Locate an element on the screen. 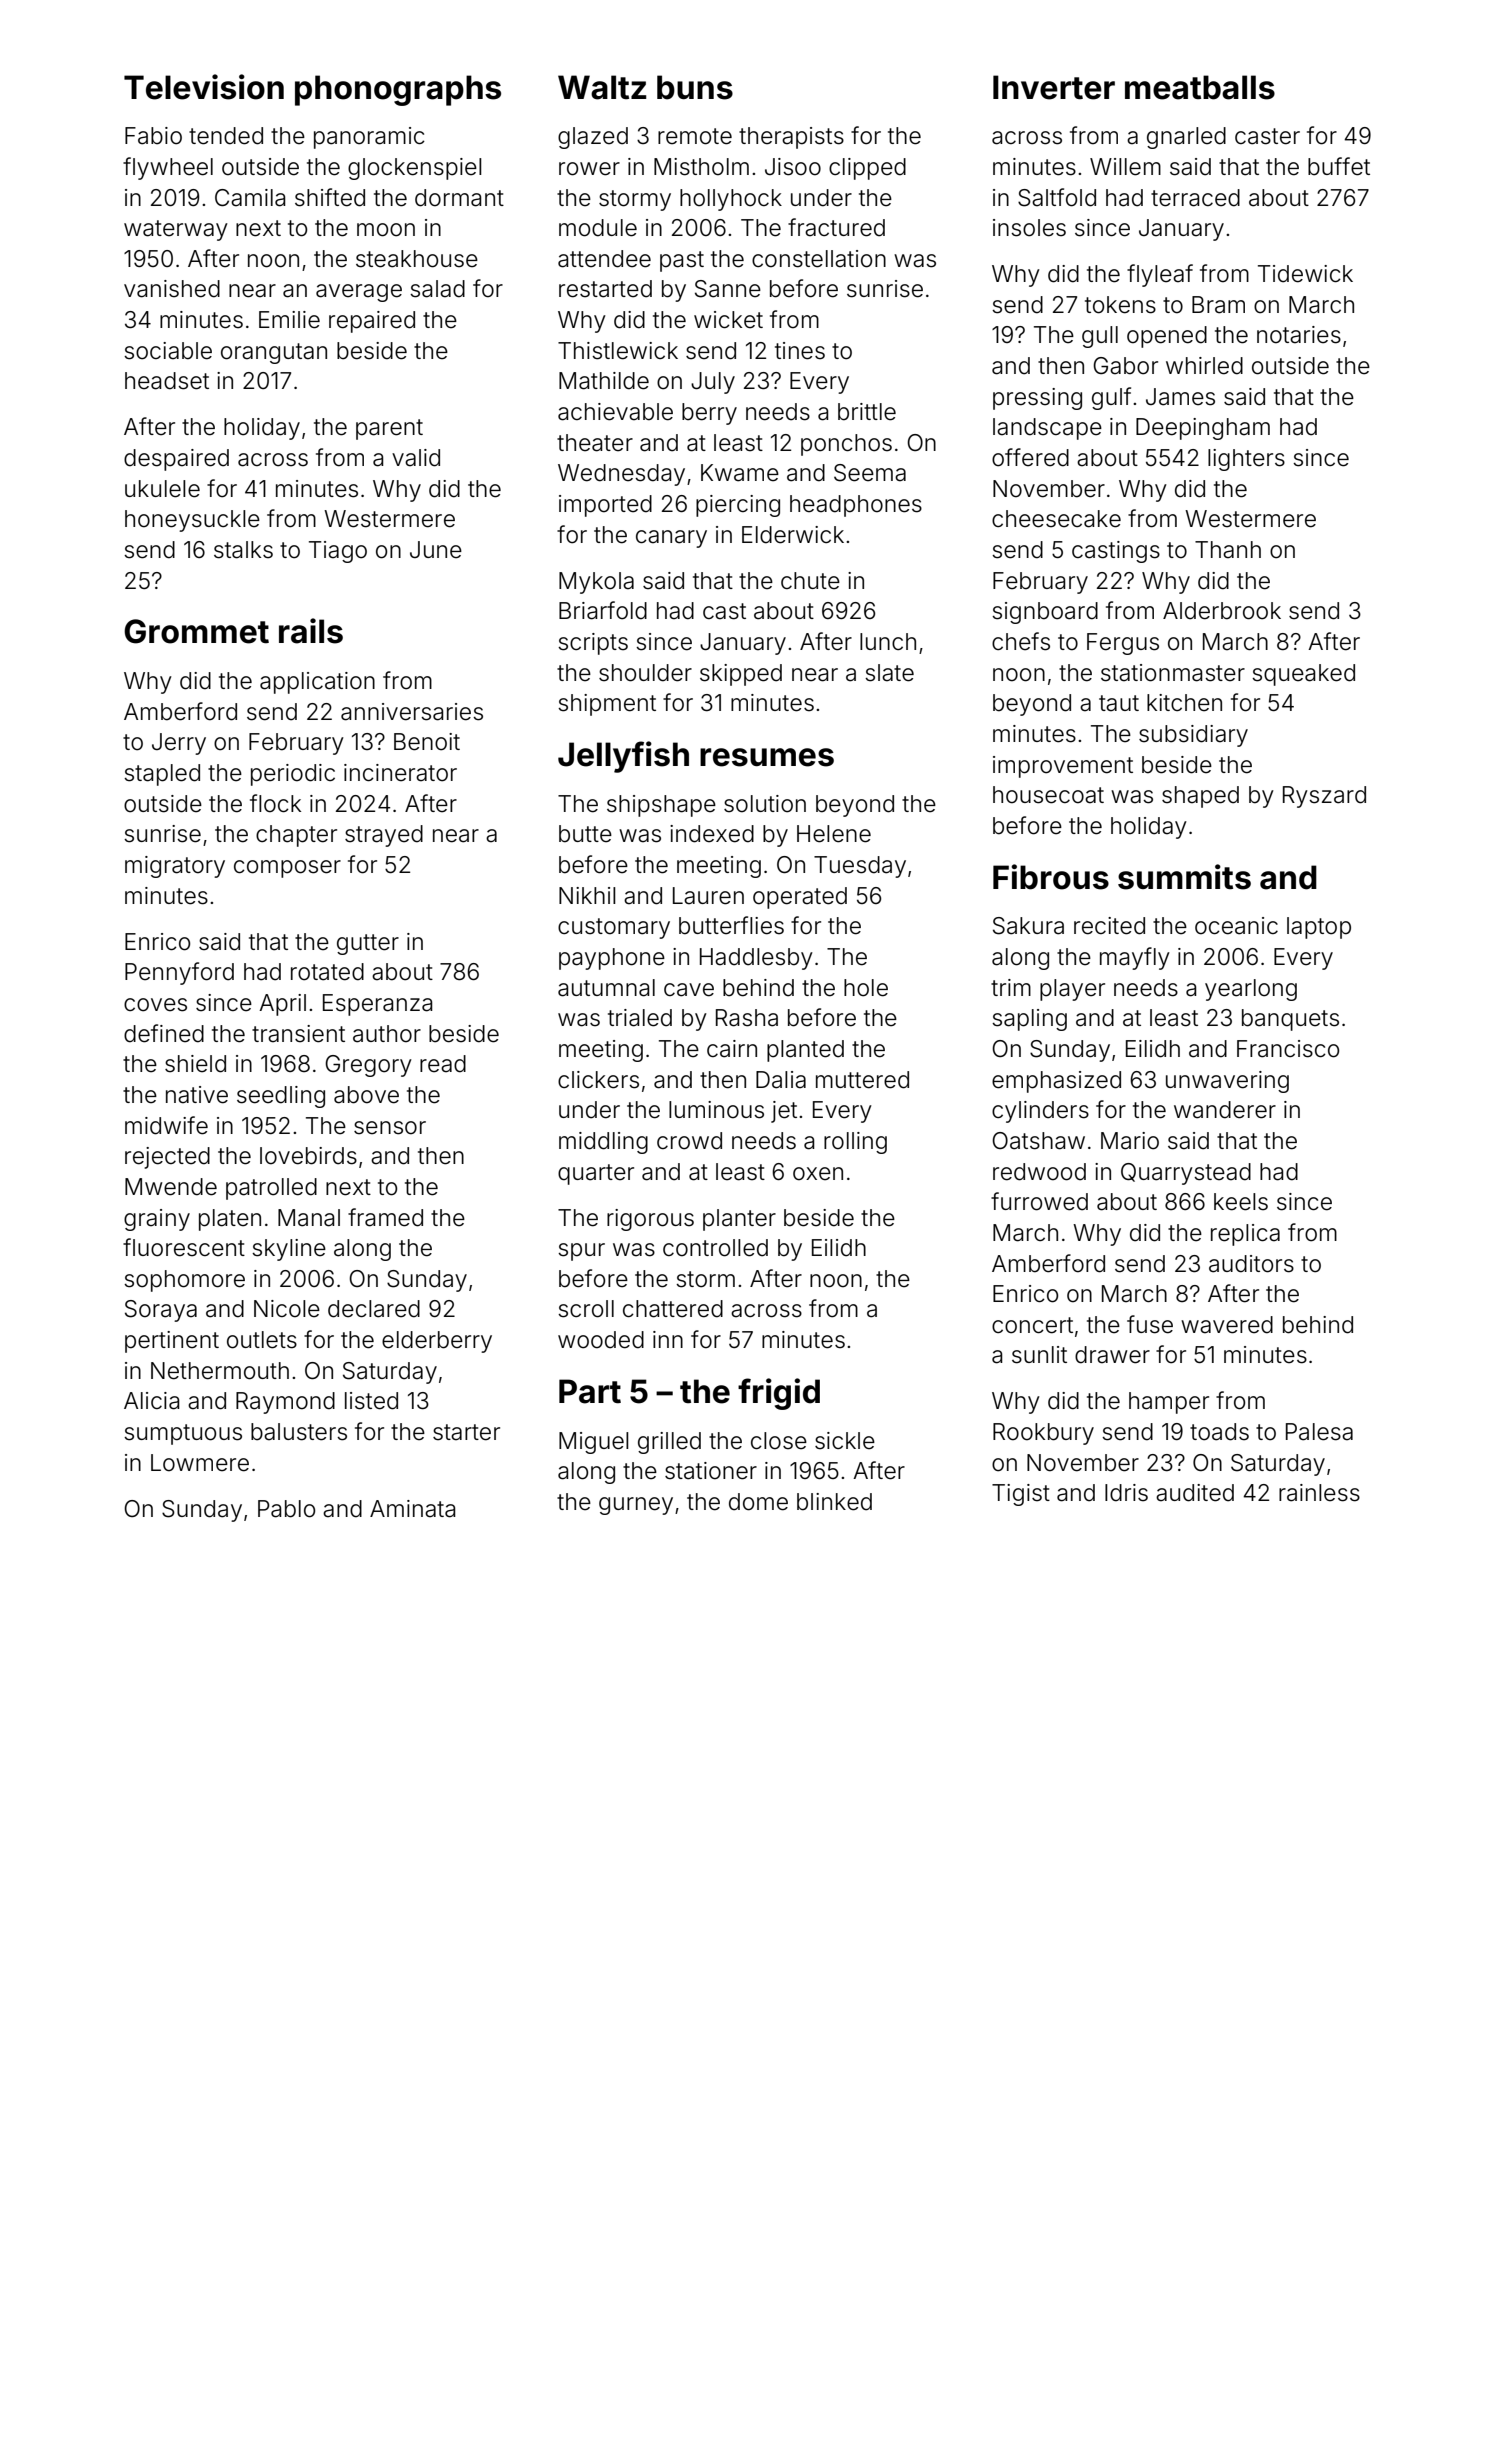  despaired is located at coordinates (176, 460).
